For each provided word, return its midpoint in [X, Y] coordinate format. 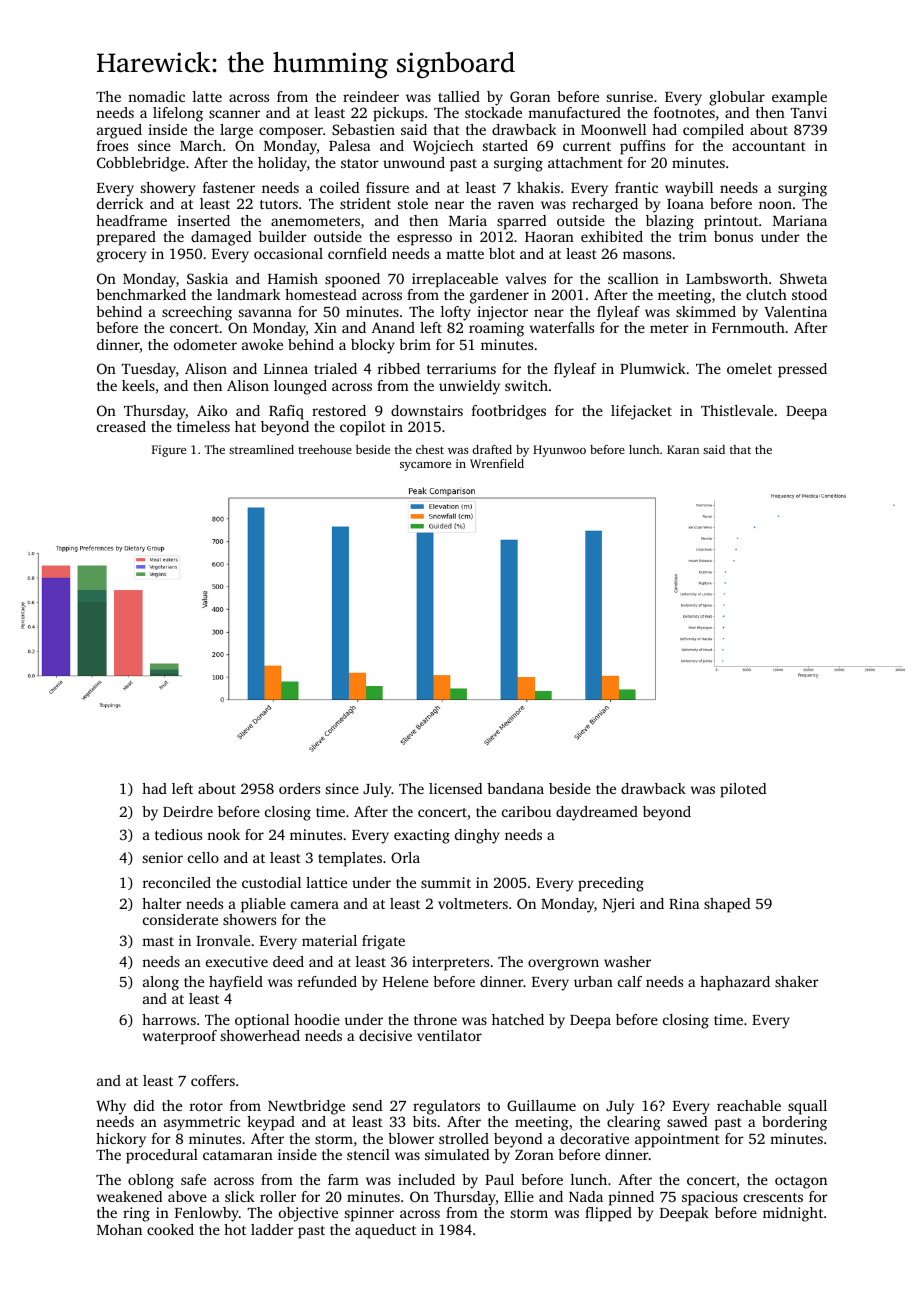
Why [111, 1107]
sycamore [425, 466]
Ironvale [223, 940]
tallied [459, 96]
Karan [683, 449]
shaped [727, 905]
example [799, 98]
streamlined [261, 449]
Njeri [619, 905]
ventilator [449, 1035]
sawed [687, 1121]
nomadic [156, 96]
